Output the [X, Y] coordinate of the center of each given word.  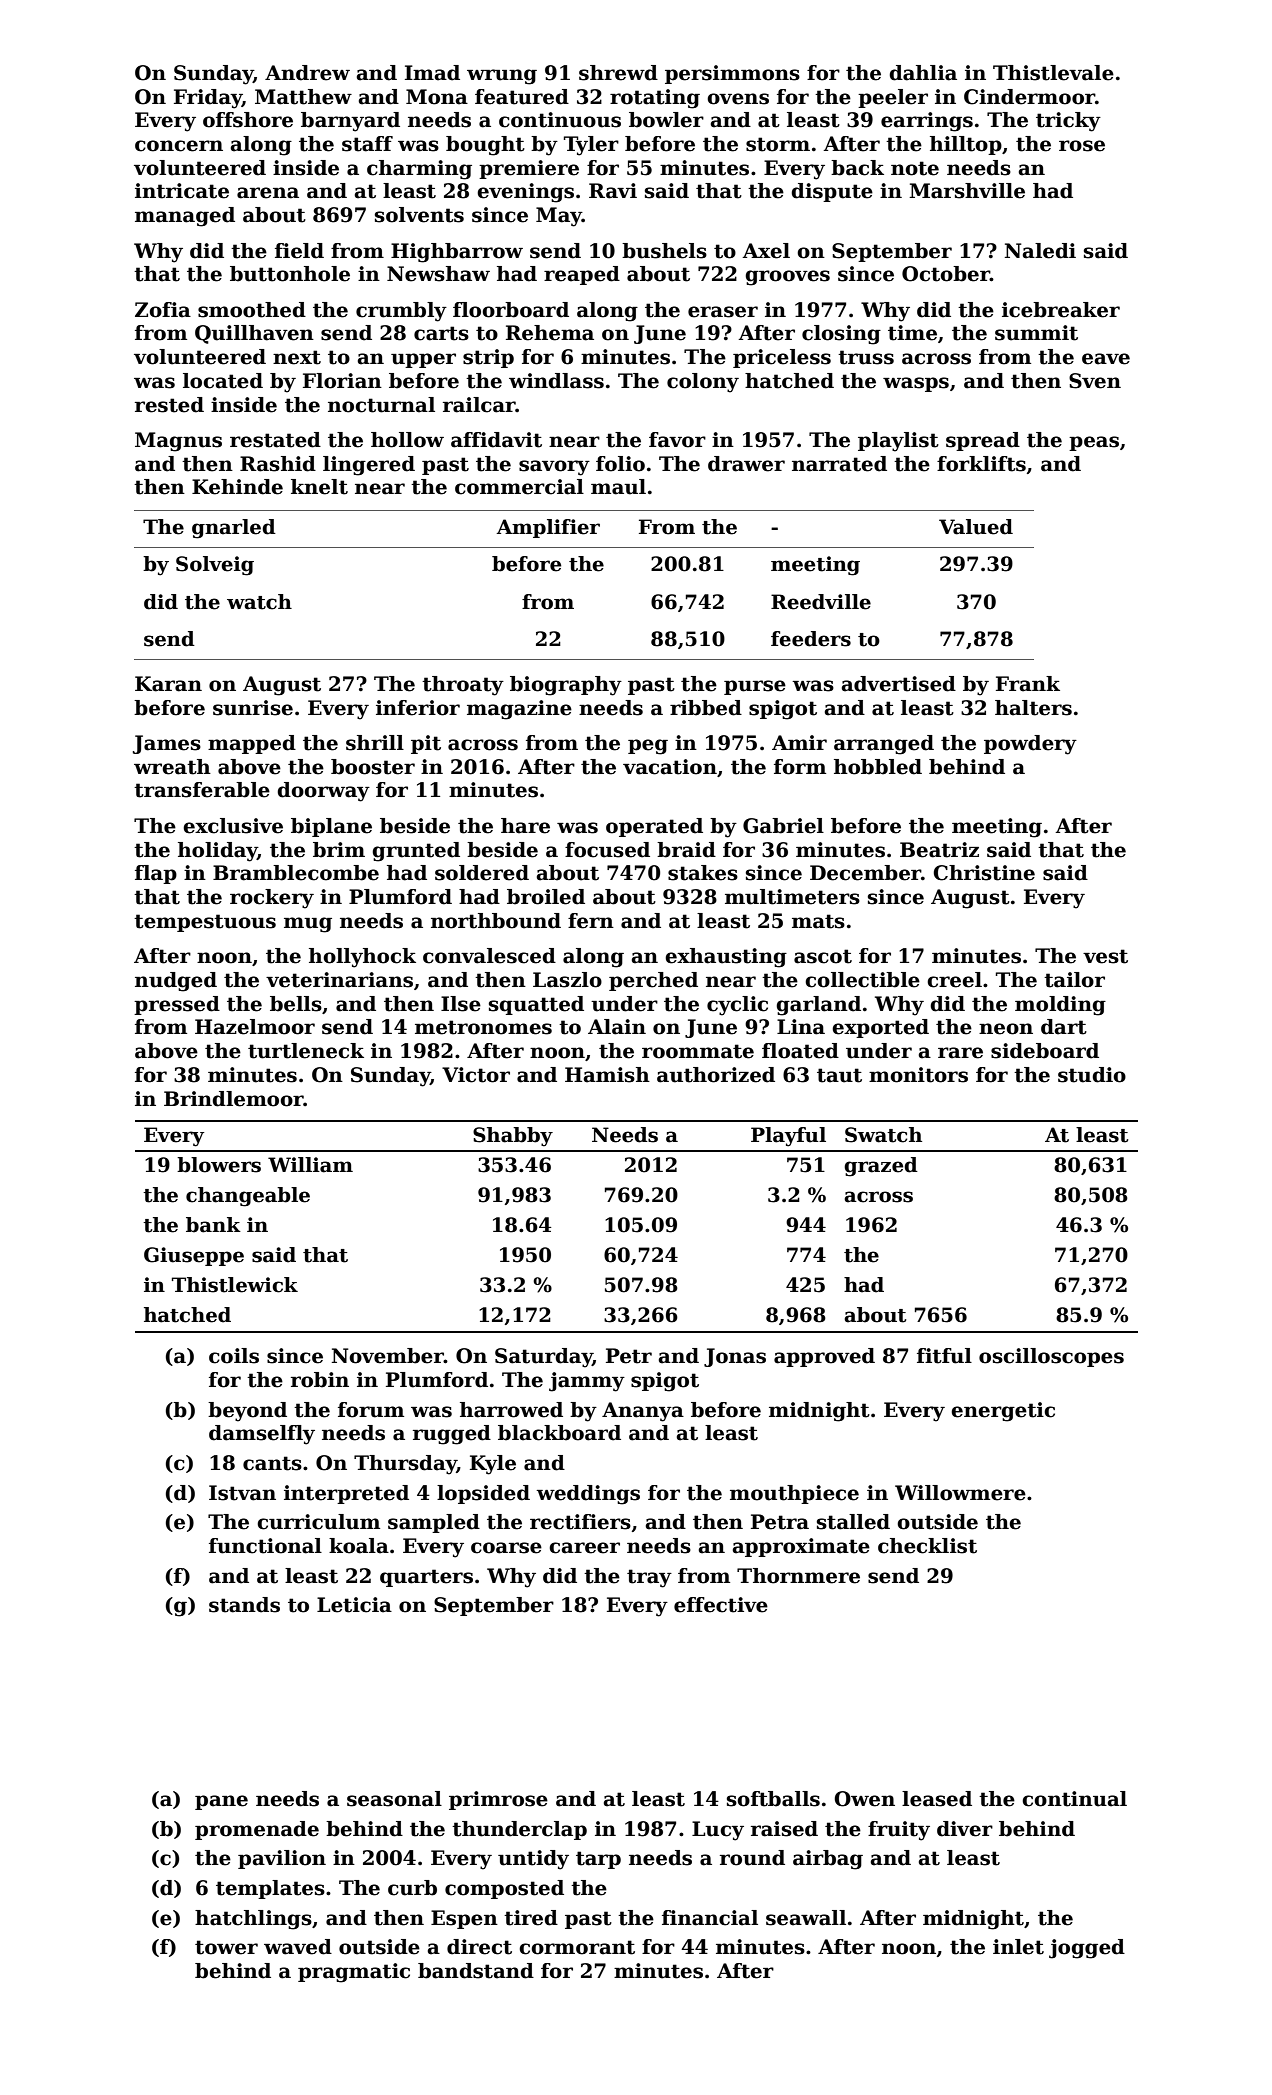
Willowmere [960, 1493]
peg [648, 747]
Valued [976, 527]
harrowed [511, 1410]
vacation [670, 767]
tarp [598, 1860]
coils [234, 1356]
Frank [1028, 684]
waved [298, 1947]
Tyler [591, 146]
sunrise [253, 708]
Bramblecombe [296, 873]
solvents [419, 215]
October [946, 274]
